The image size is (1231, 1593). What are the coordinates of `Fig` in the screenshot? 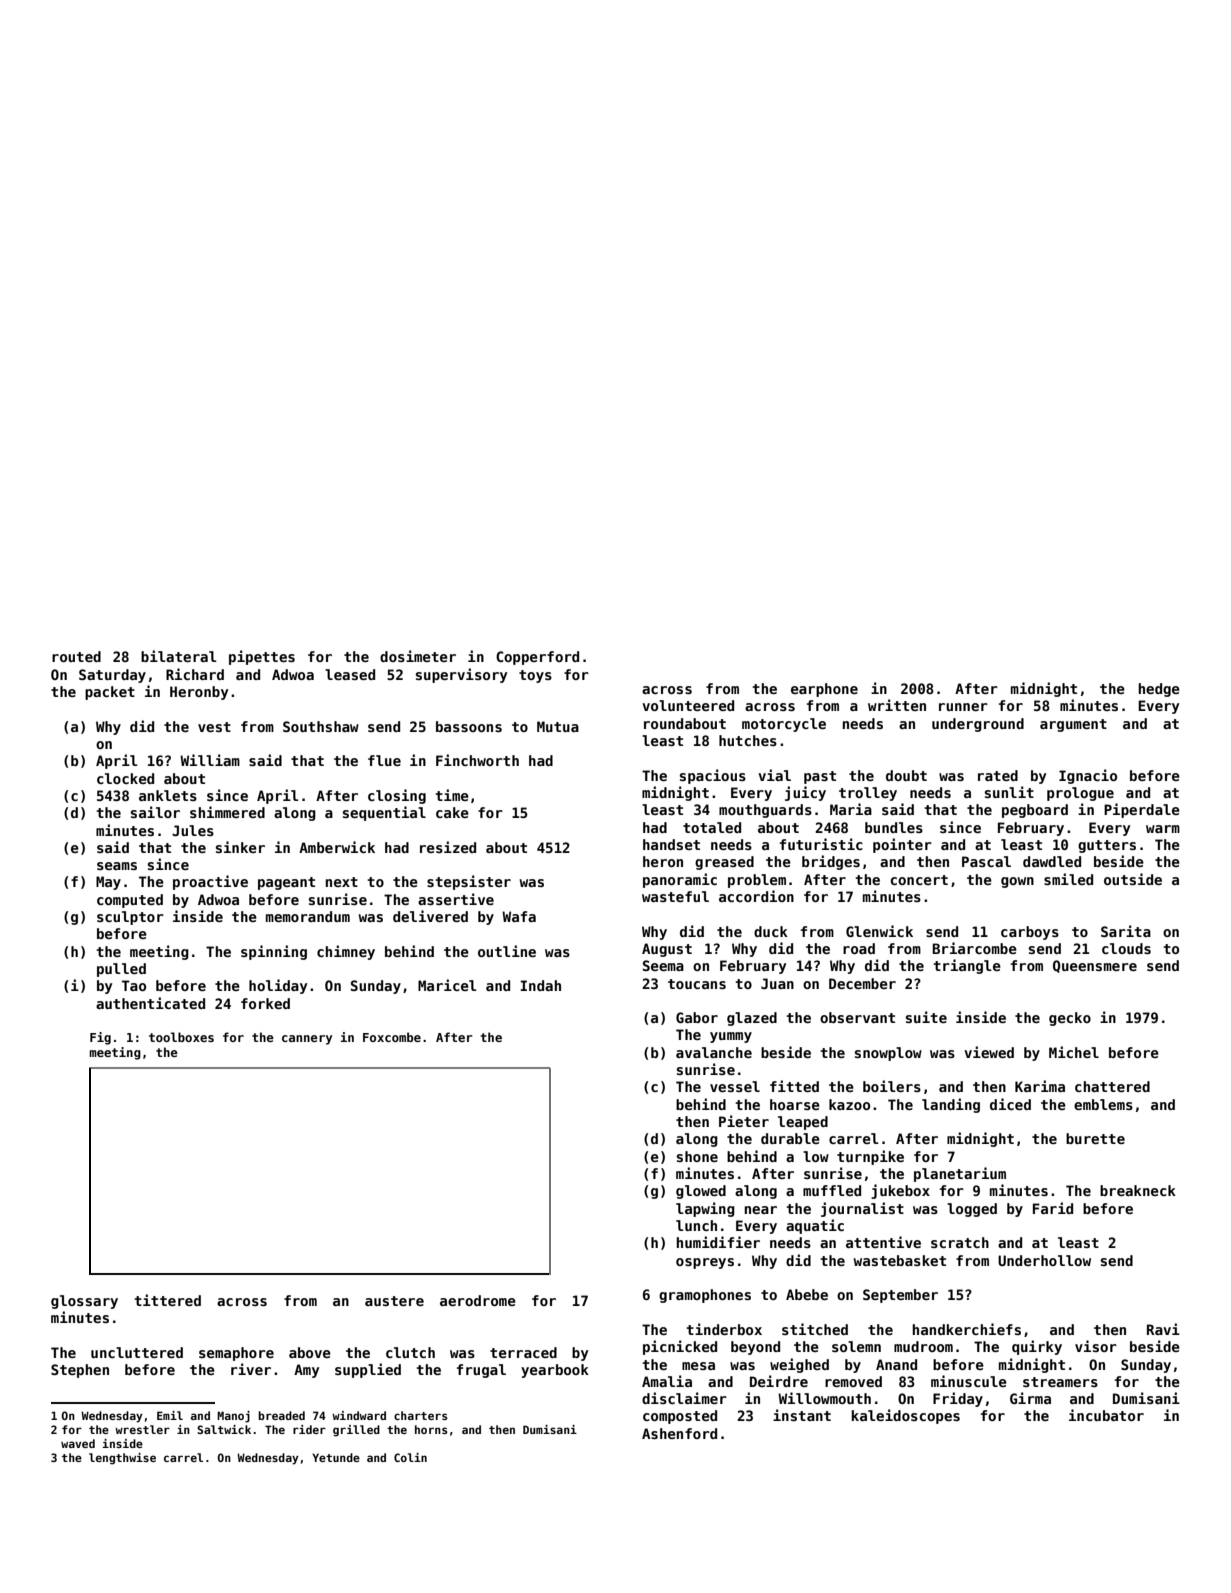 It's located at (100, 1038).
